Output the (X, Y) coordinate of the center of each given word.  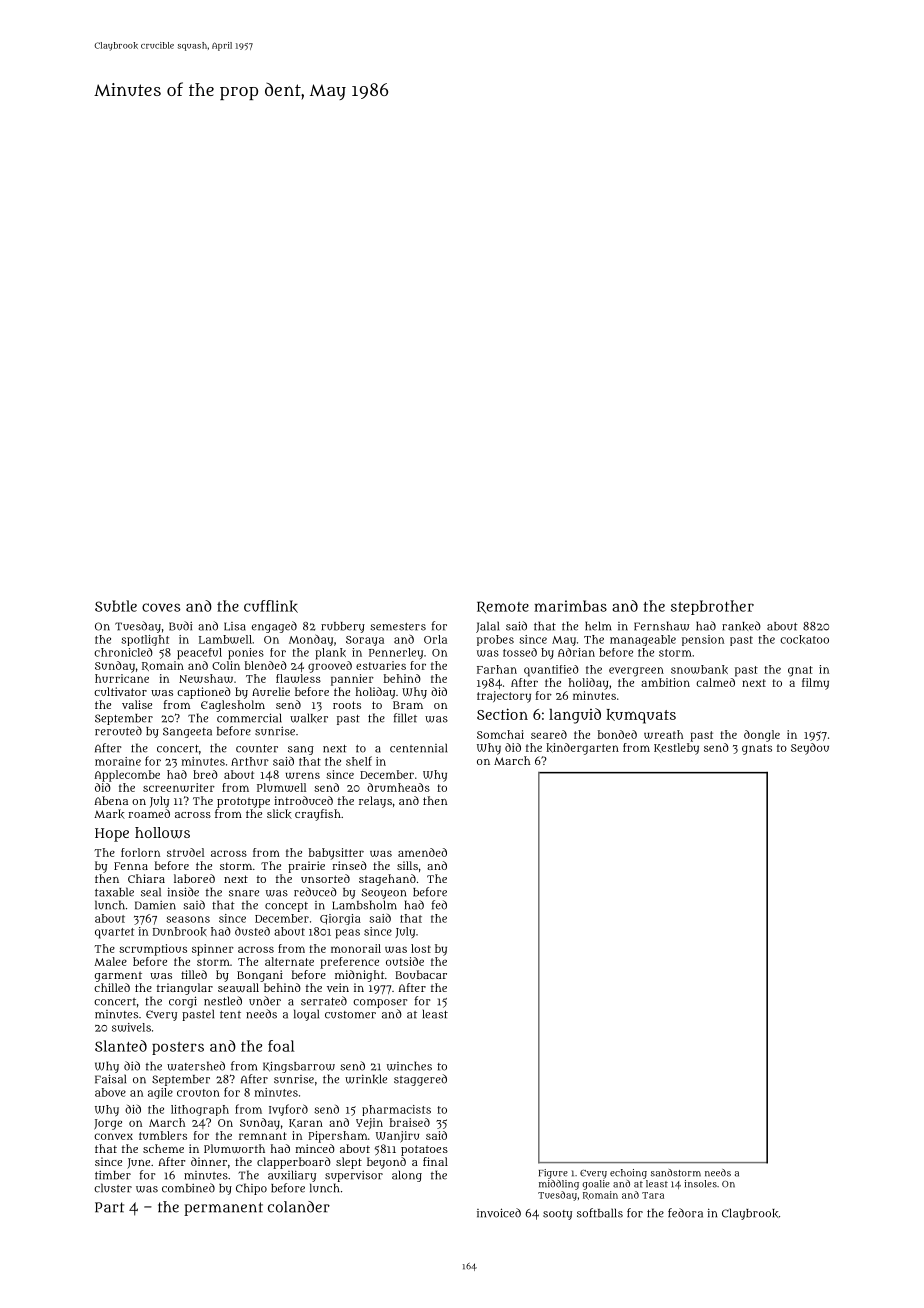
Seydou (810, 749)
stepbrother (712, 607)
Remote (503, 607)
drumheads (398, 787)
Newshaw (206, 678)
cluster (113, 1188)
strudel (185, 852)
